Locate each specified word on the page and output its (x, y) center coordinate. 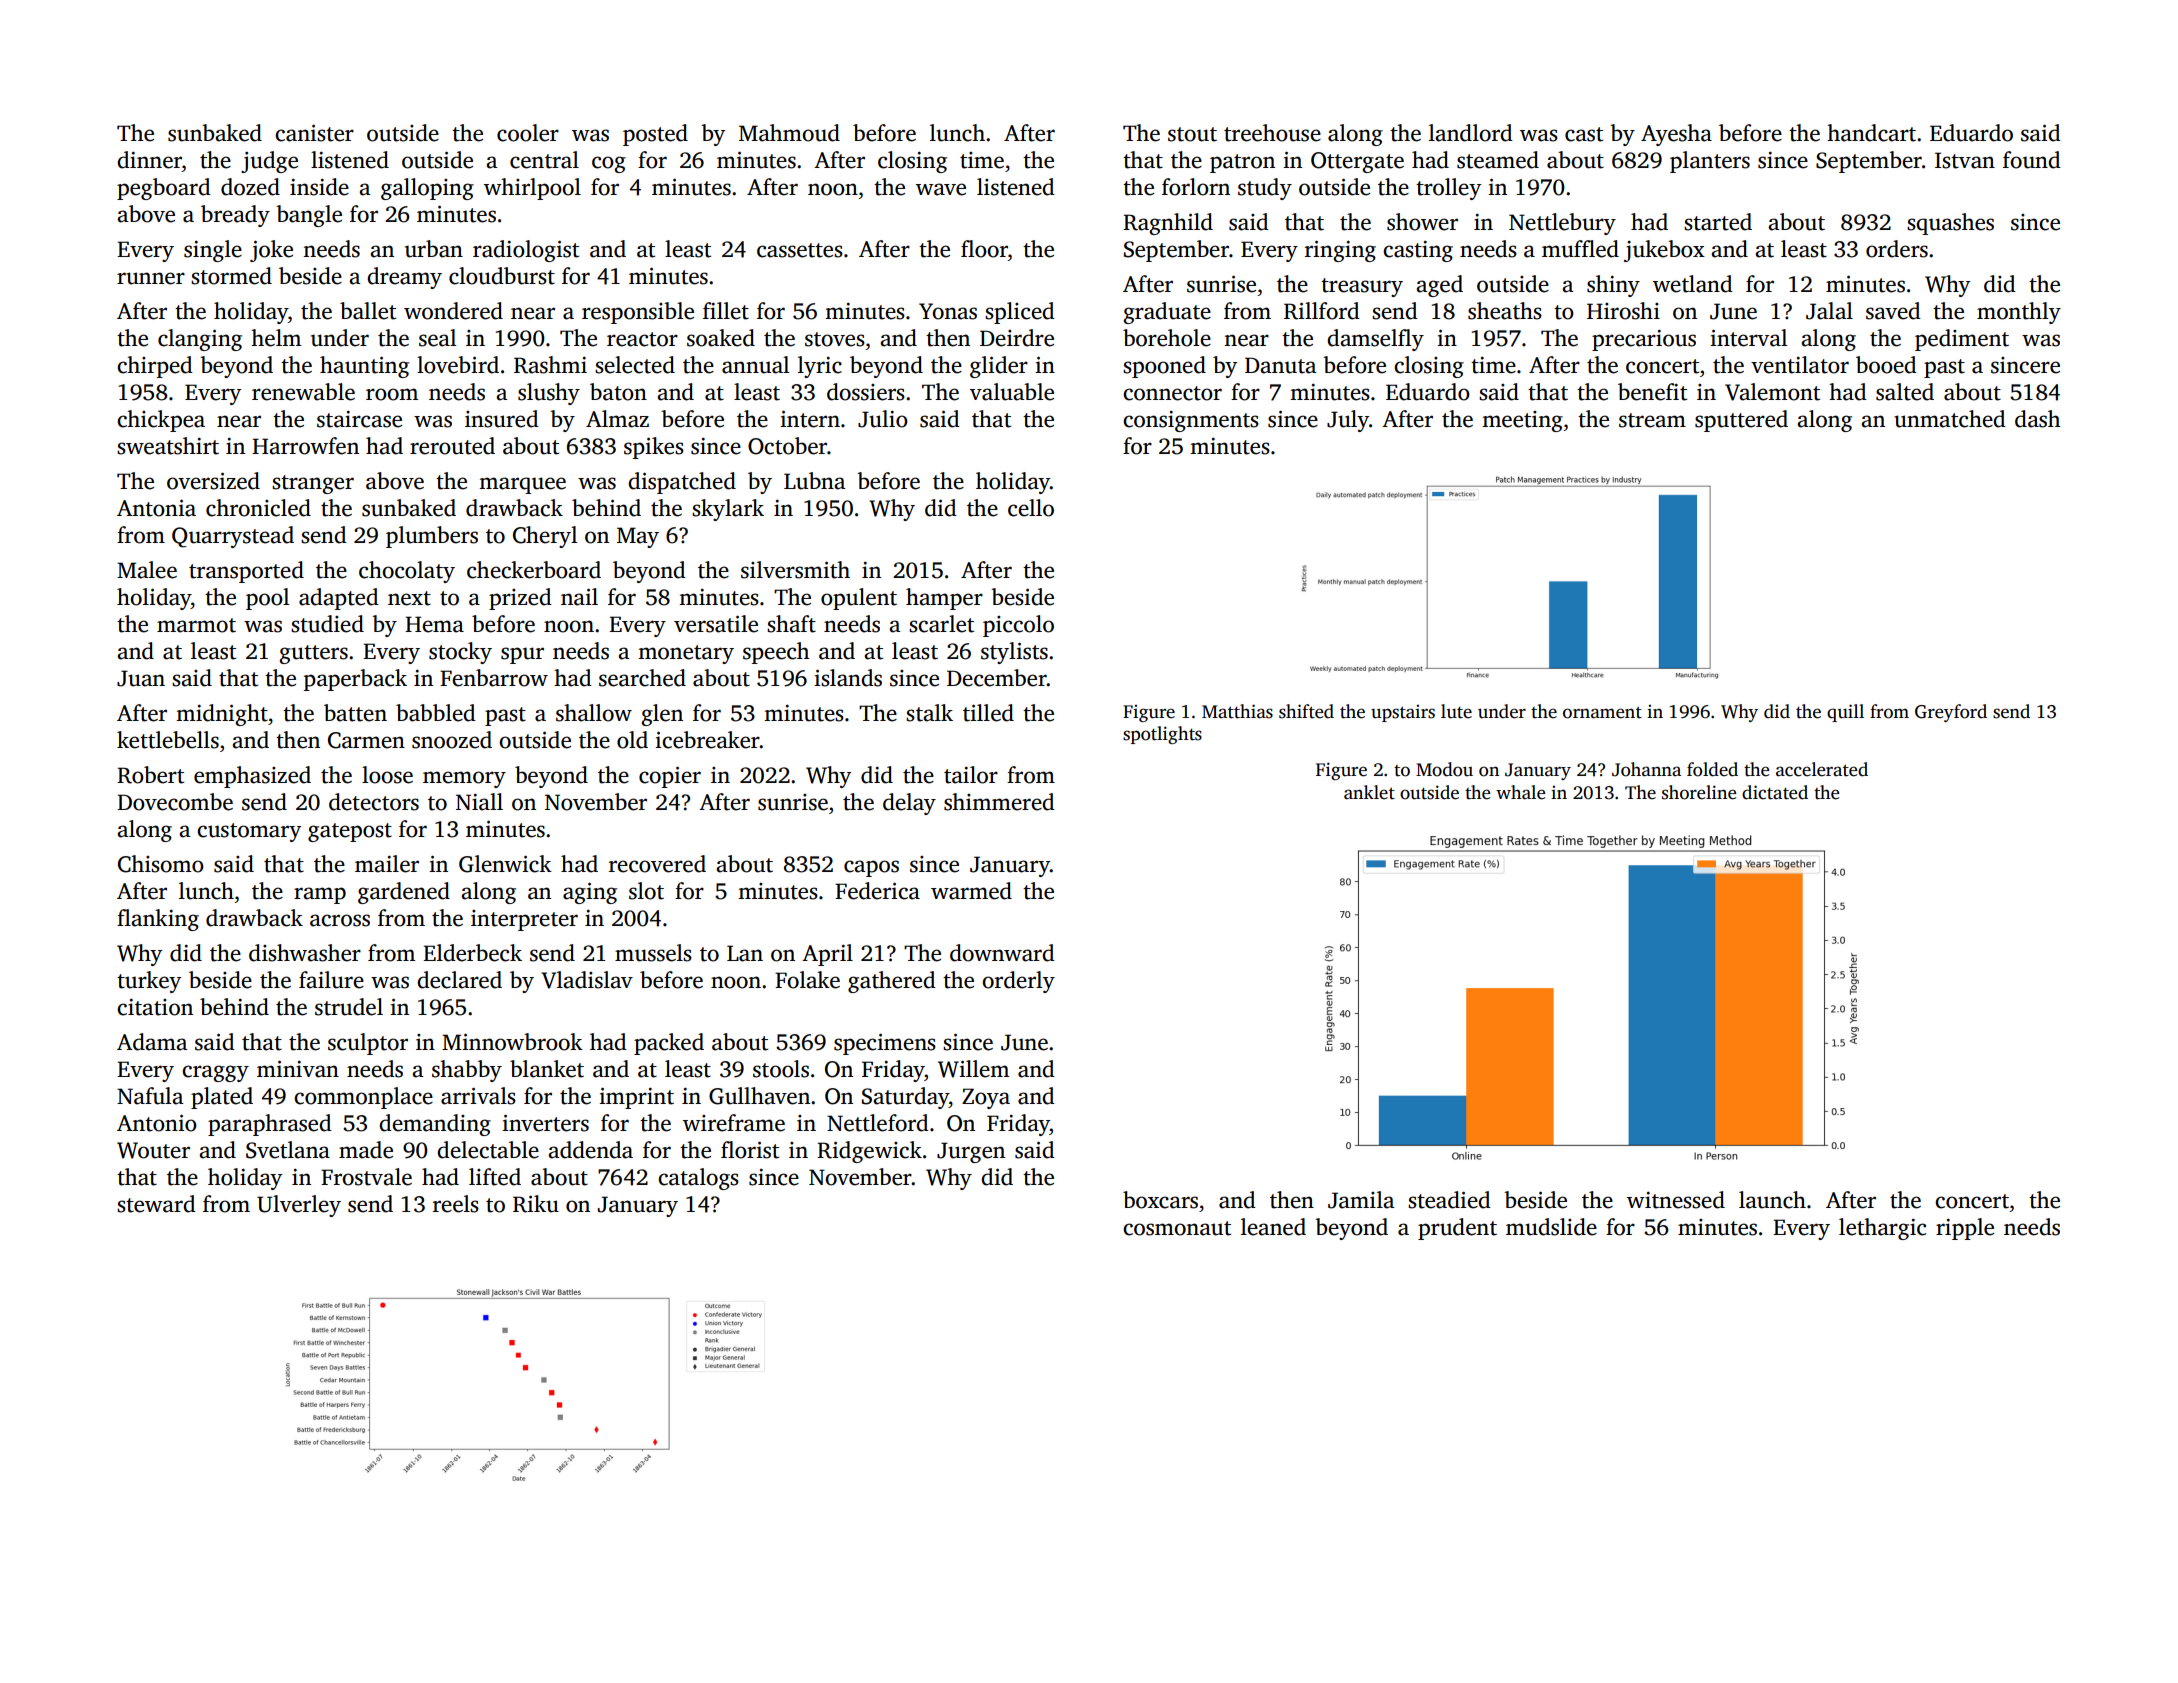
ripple (1965, 1229)
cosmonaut (1177, 1228)
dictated (1775, 792)
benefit (1652, 392)
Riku (536, 1204)
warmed (971, 891)
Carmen (366, 740)
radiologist (526, 251)
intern (810, 419)
